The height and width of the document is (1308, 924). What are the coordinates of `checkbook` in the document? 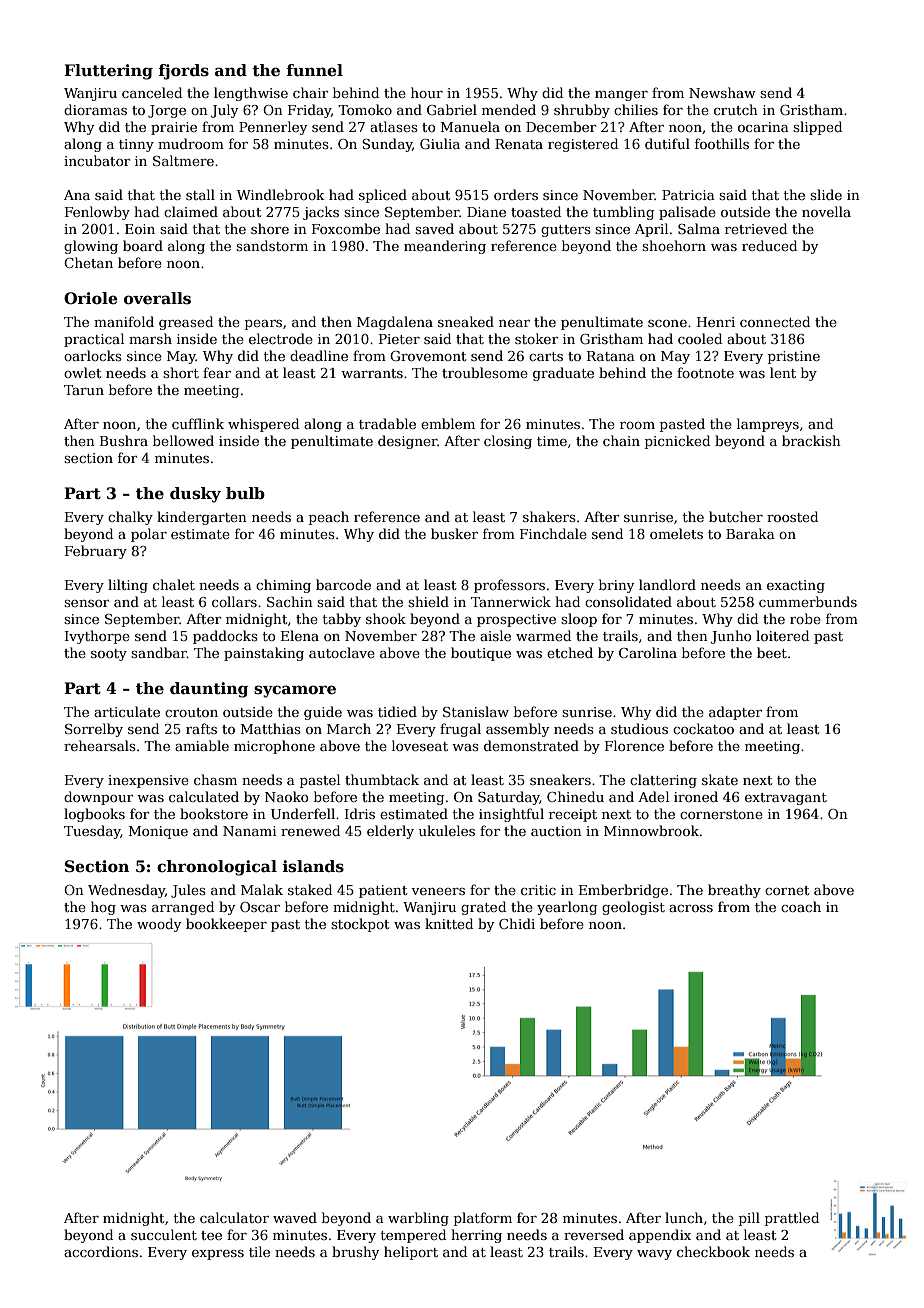 It's located at (713, 1251).
